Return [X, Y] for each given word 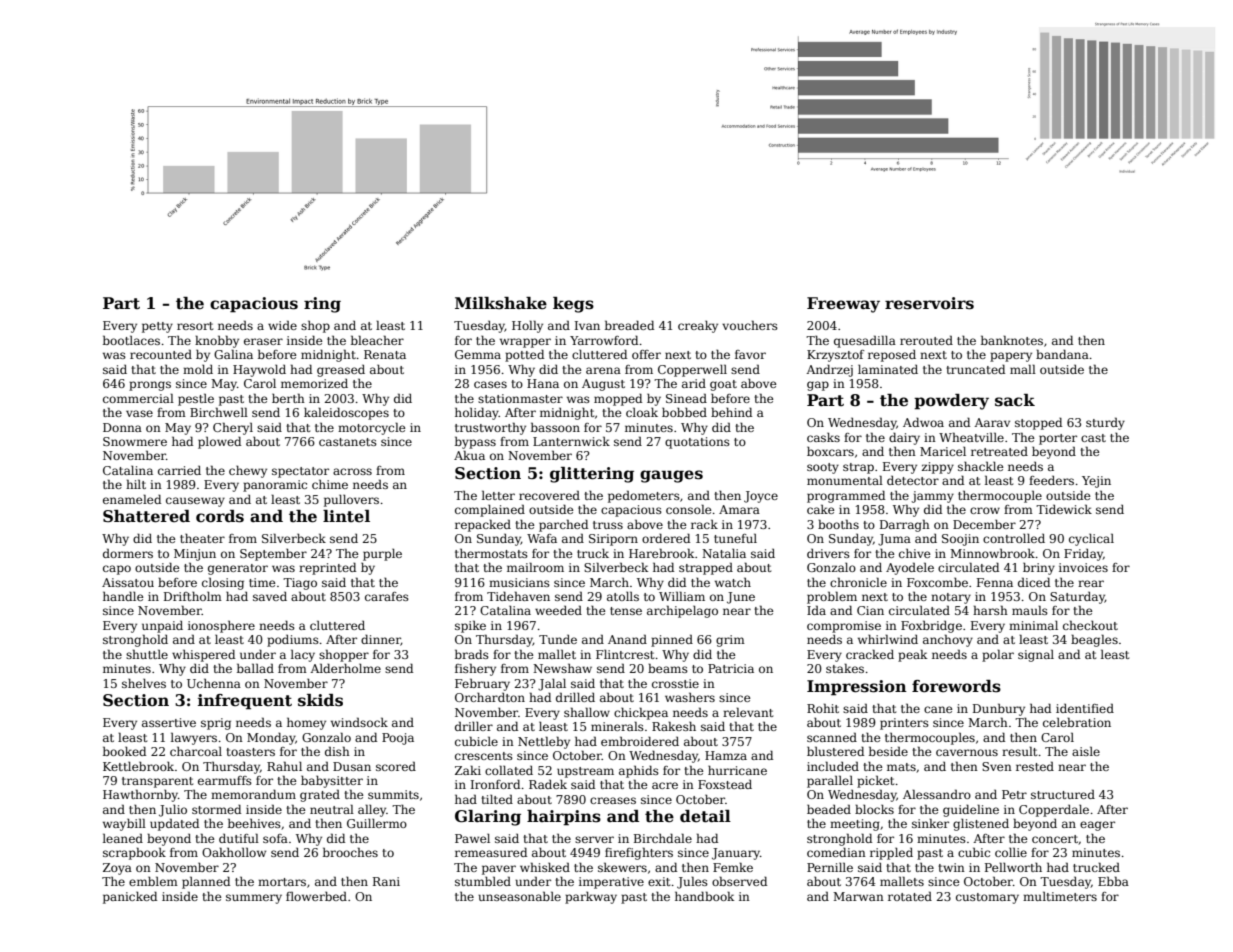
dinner [381, 640]
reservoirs [929, 303]
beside [888, 751]
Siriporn [613, 540]
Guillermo [377, 823]
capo [117, 570]
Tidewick [1064, 509]
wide [282, 325]
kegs [573, 305]
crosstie [675, 683]
